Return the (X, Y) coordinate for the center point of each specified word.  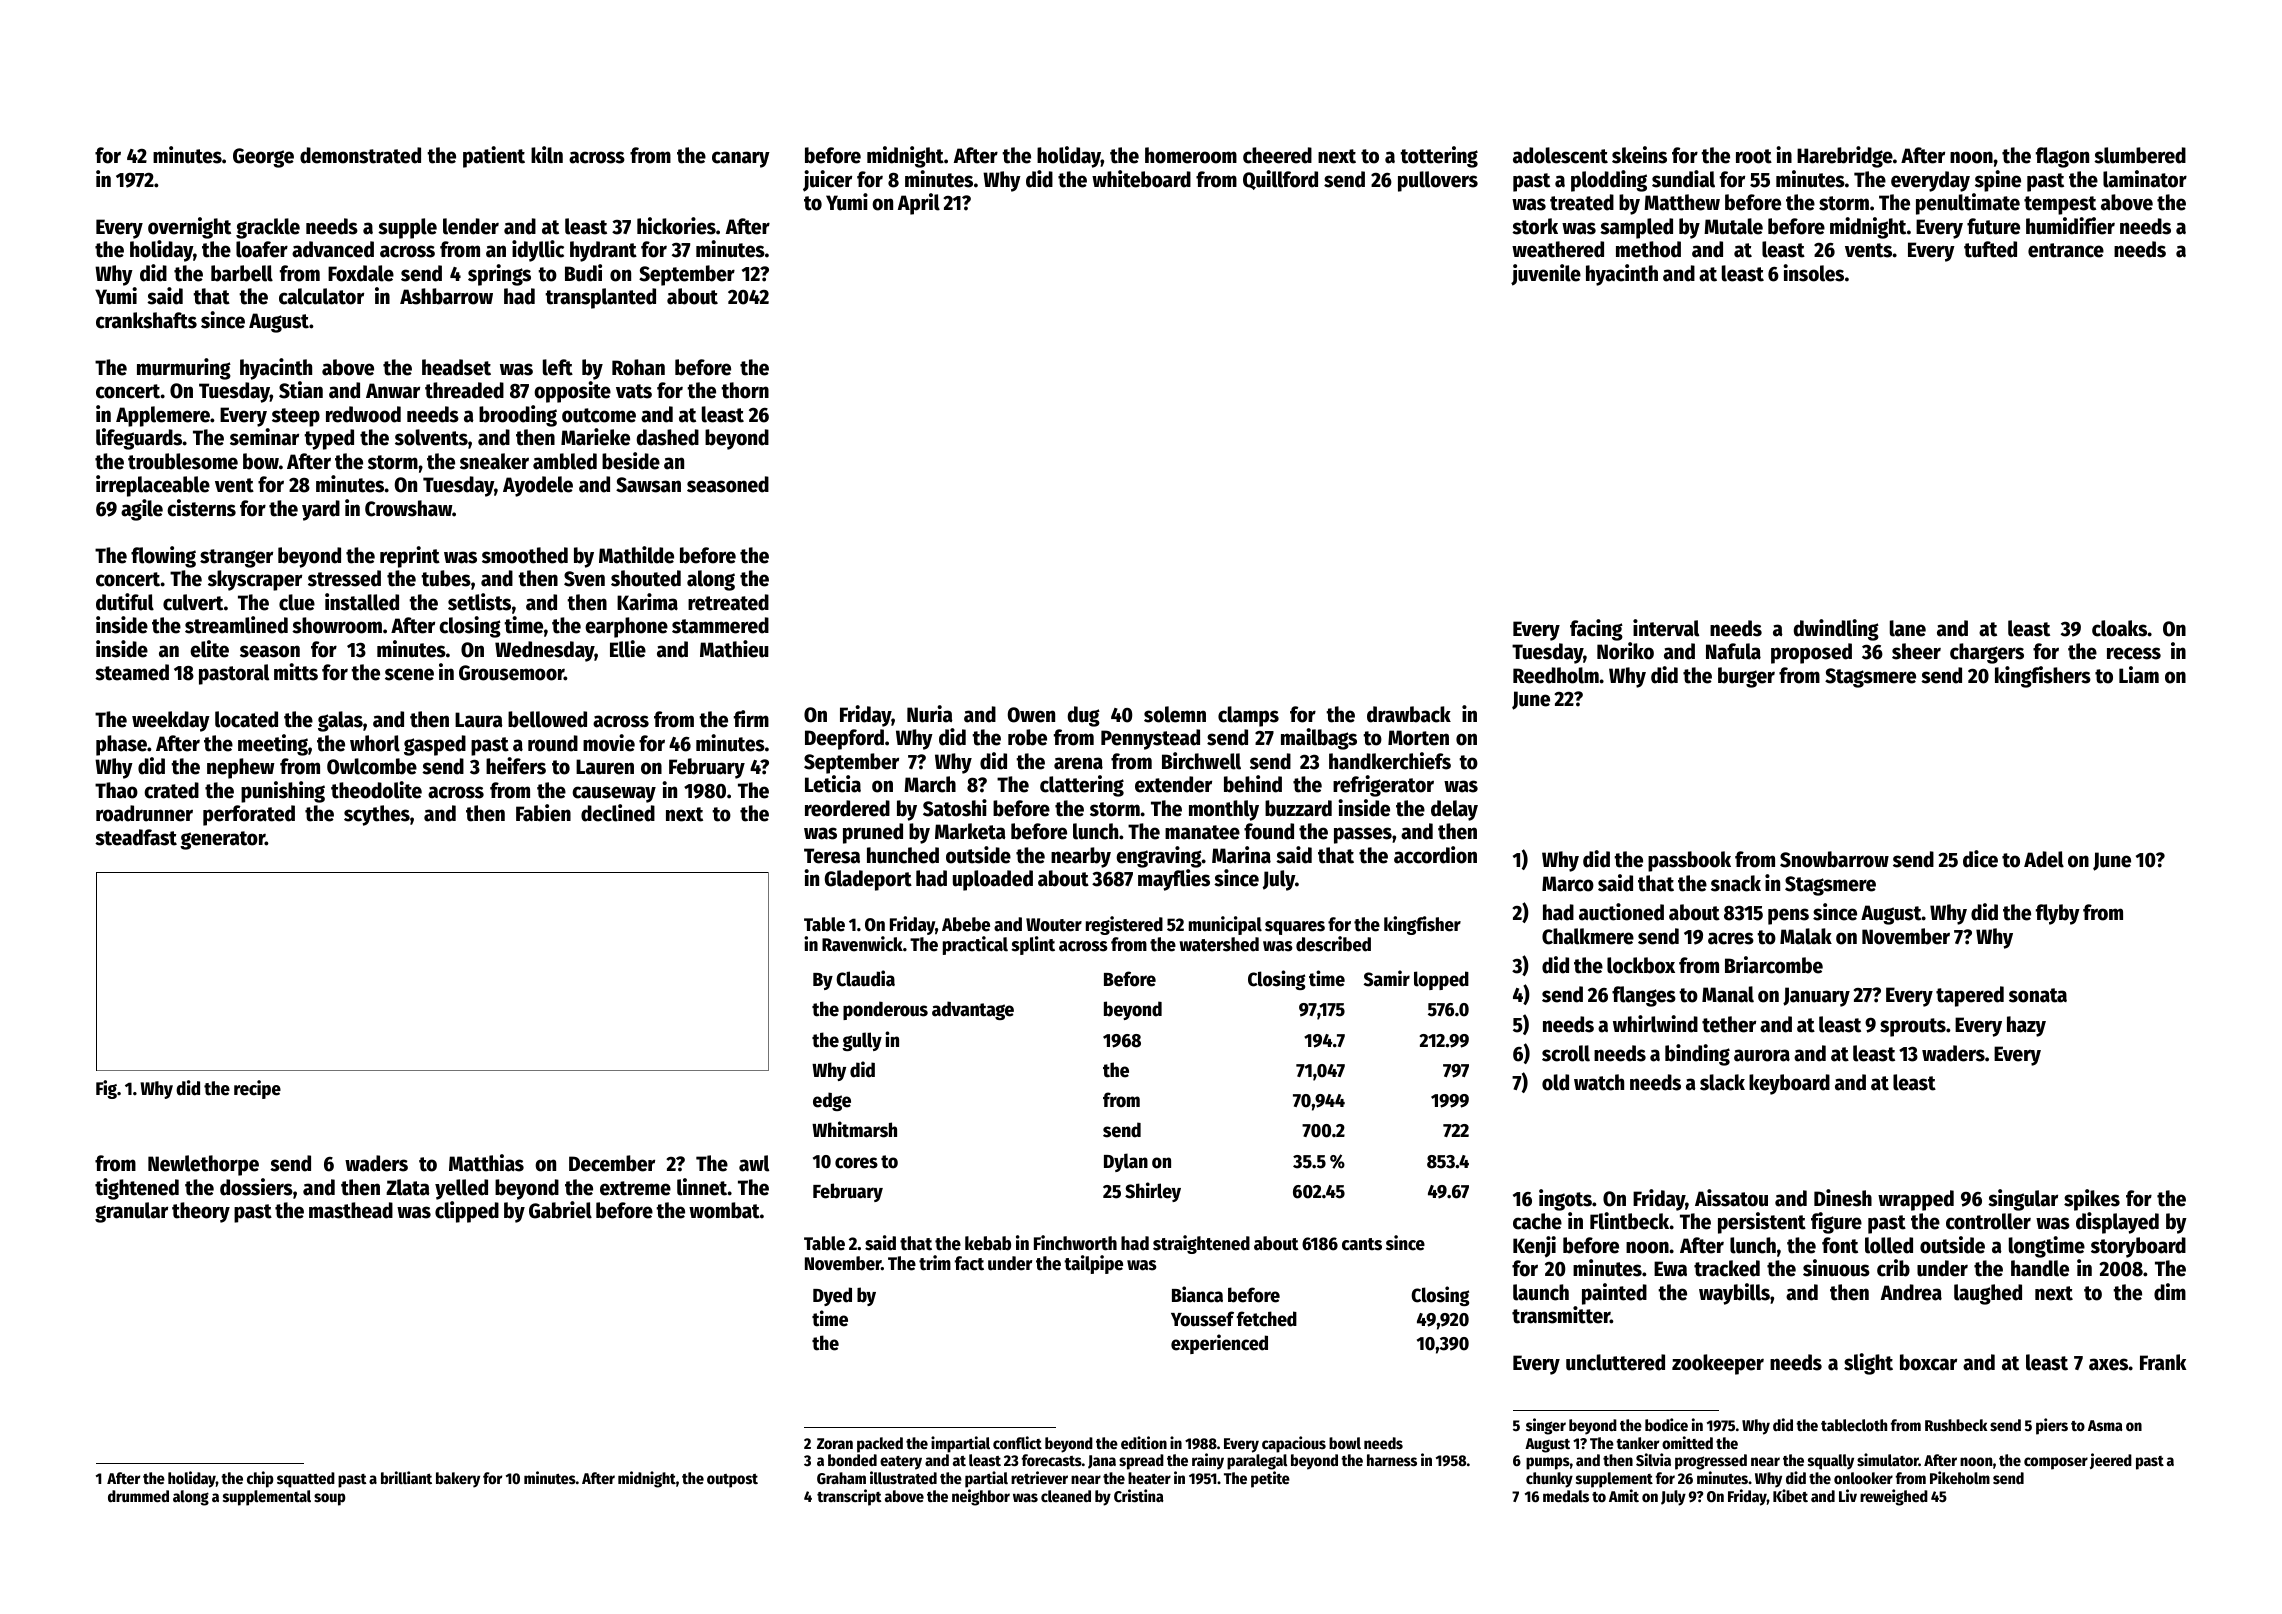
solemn (1175, 714)
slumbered (2140, 155)
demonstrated (360, 155)
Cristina (1139, 1496)
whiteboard (1141, 179)
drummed (138, 1496)
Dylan (1126, 1162)
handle (2040, 1268)
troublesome (183, 461)
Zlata (408, 1187)
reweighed (1894, 1497)
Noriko (1625, 651)
